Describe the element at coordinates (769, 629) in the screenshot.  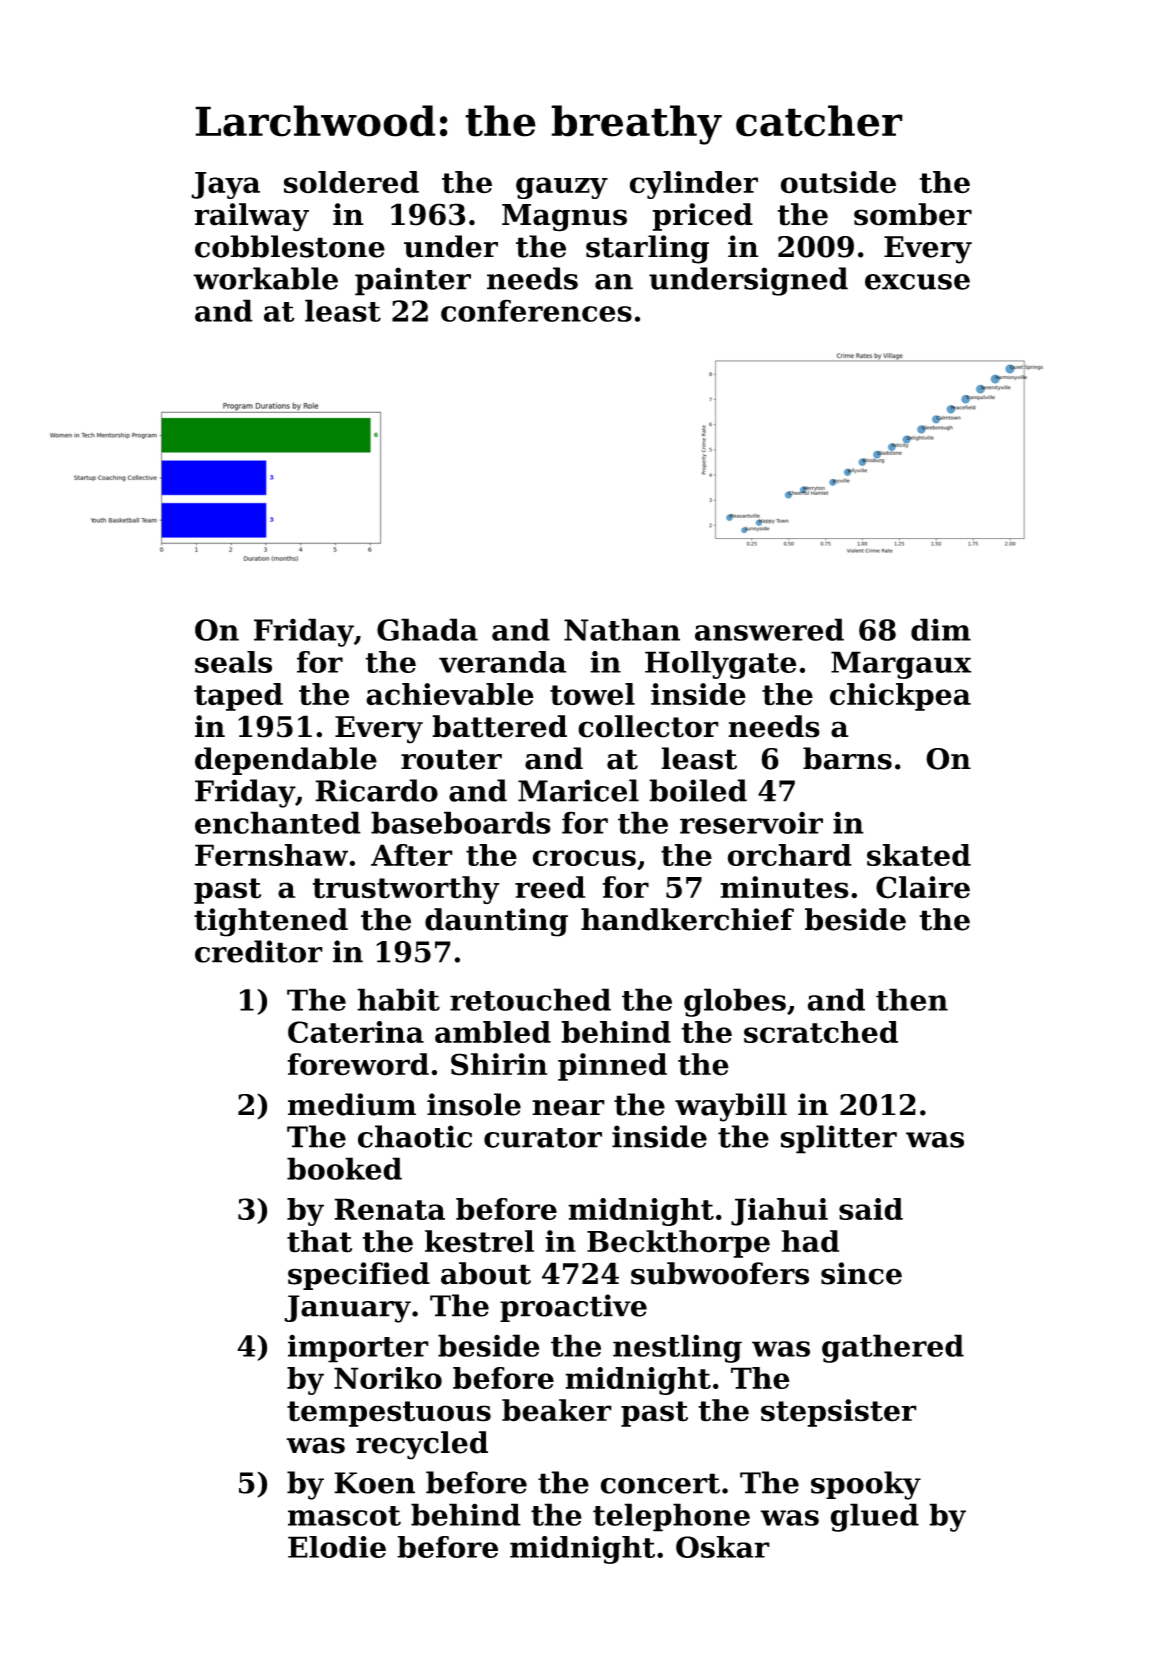
I see `answered` at that location.
